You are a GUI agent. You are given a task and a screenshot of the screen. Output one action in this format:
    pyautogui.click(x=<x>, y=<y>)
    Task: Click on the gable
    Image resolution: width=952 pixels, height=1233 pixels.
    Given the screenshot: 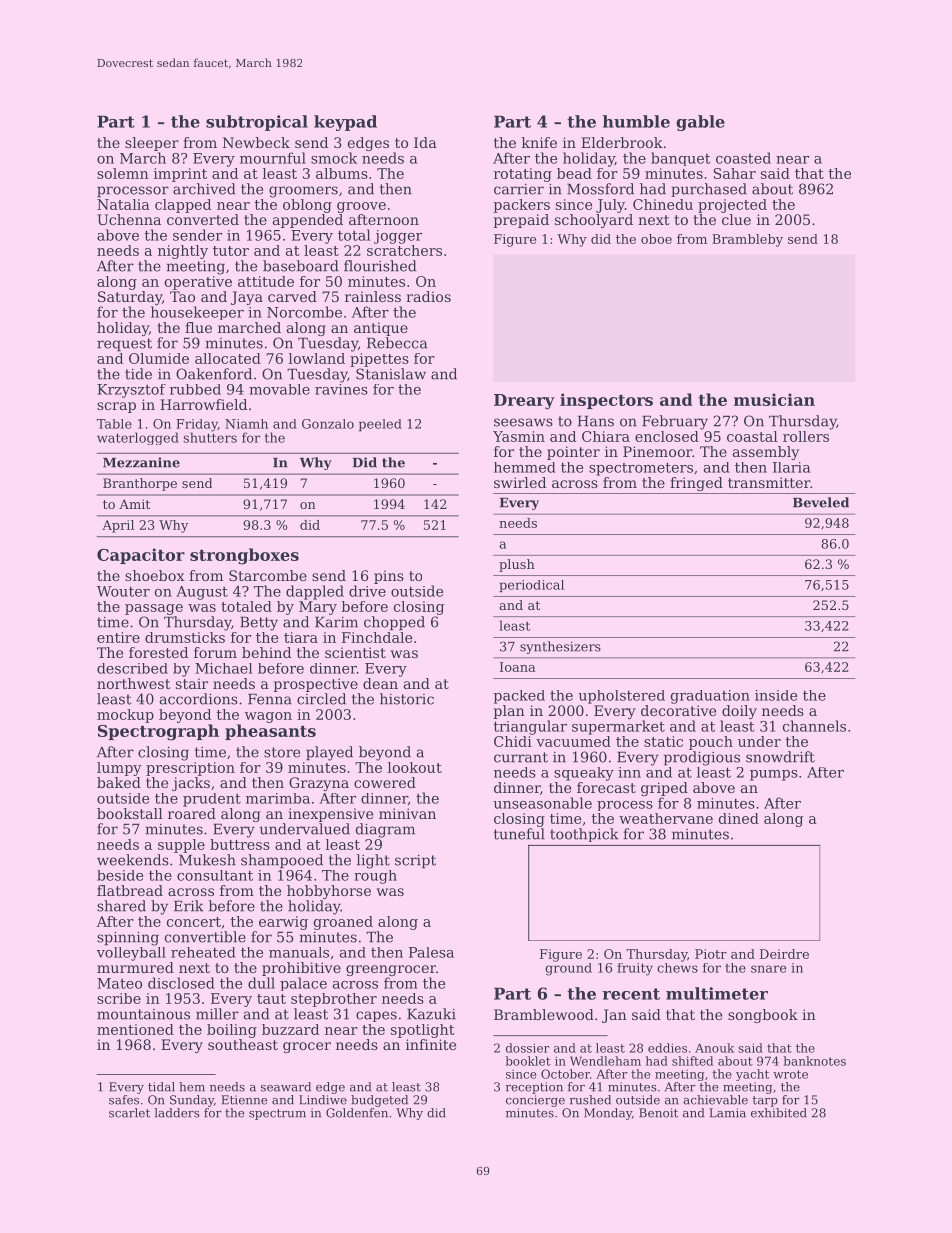 What is the action you would take?
    pyautogui.click(x=700, y=123)
